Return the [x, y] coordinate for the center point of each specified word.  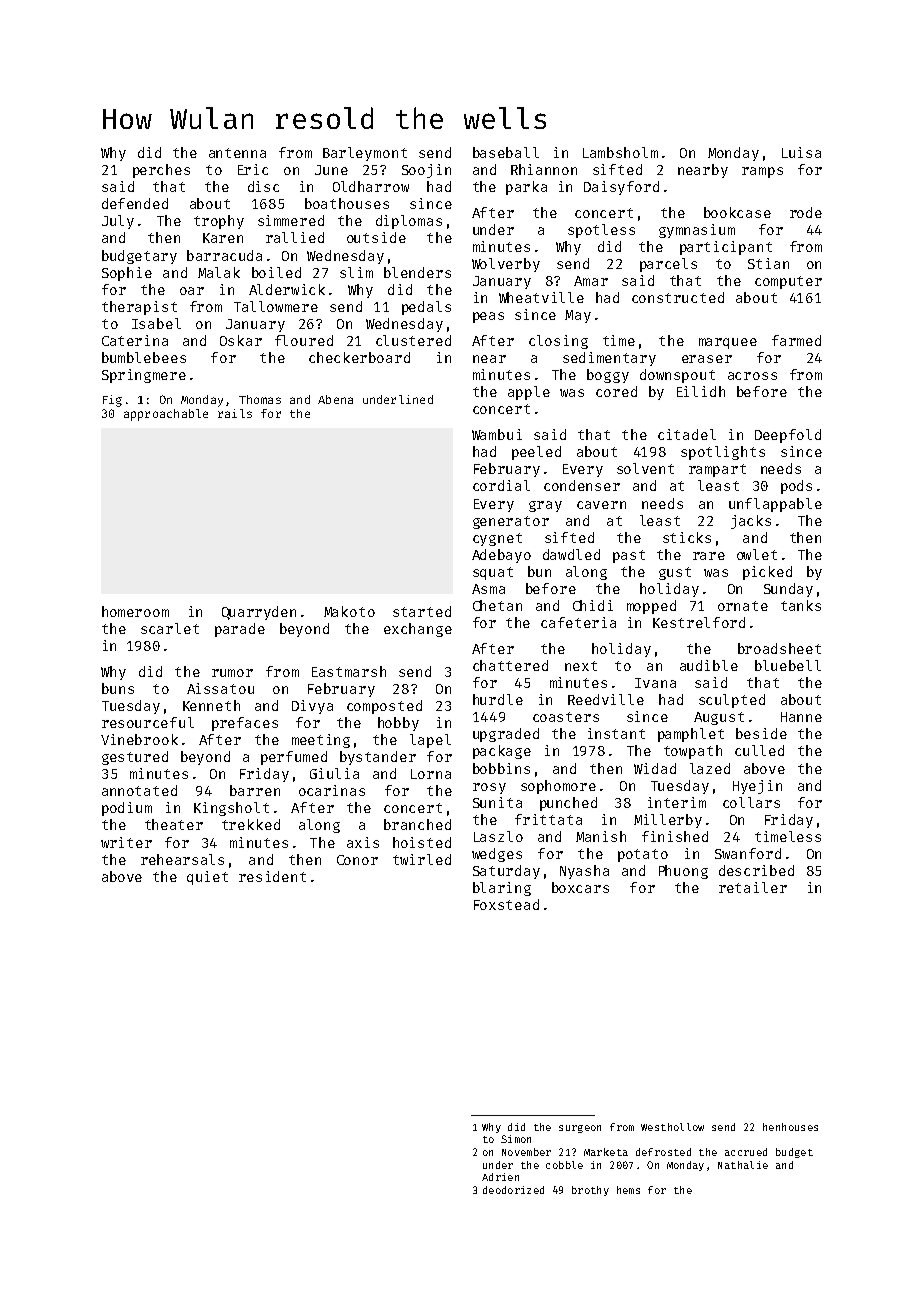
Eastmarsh [349, 671]
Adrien [500, 1177]
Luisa [801, 152]
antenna [237, 153]
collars [751, 802]
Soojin [426, 171]
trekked [251, 824]
